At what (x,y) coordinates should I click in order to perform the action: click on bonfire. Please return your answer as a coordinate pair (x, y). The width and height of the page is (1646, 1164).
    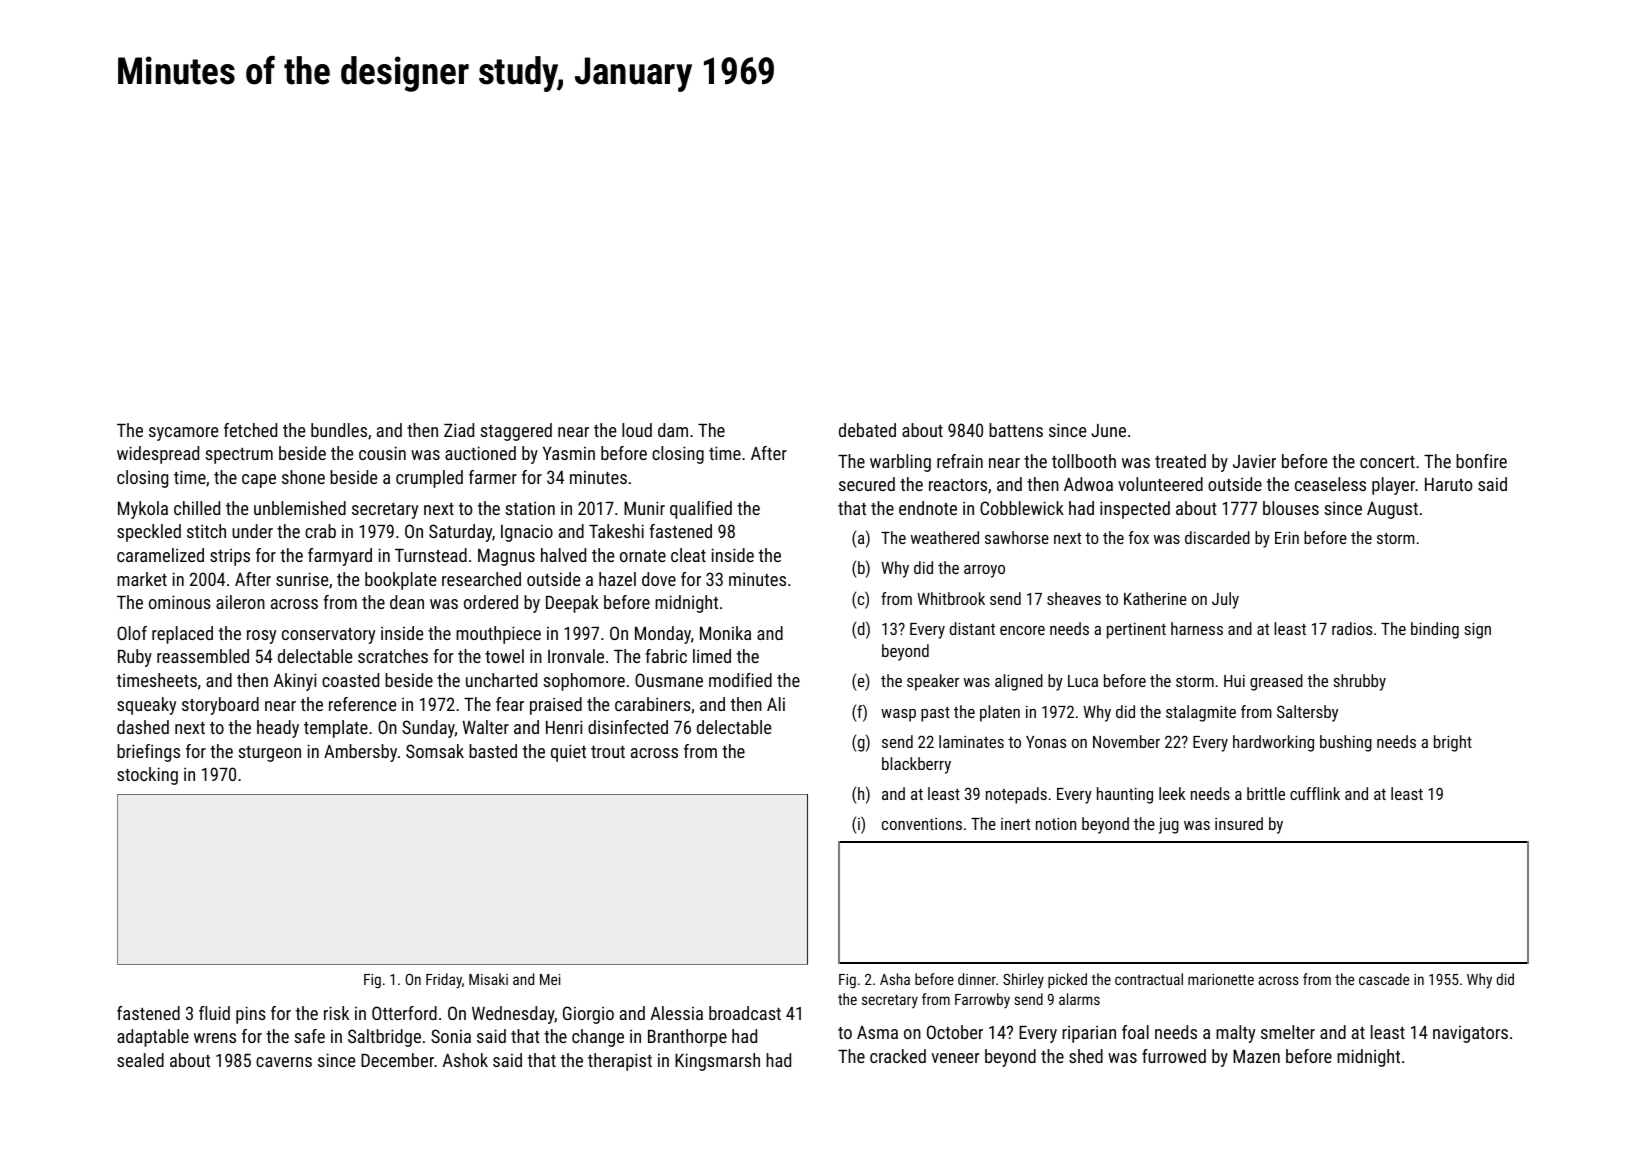
    Looking at the image, I should click on (1481, 461).
